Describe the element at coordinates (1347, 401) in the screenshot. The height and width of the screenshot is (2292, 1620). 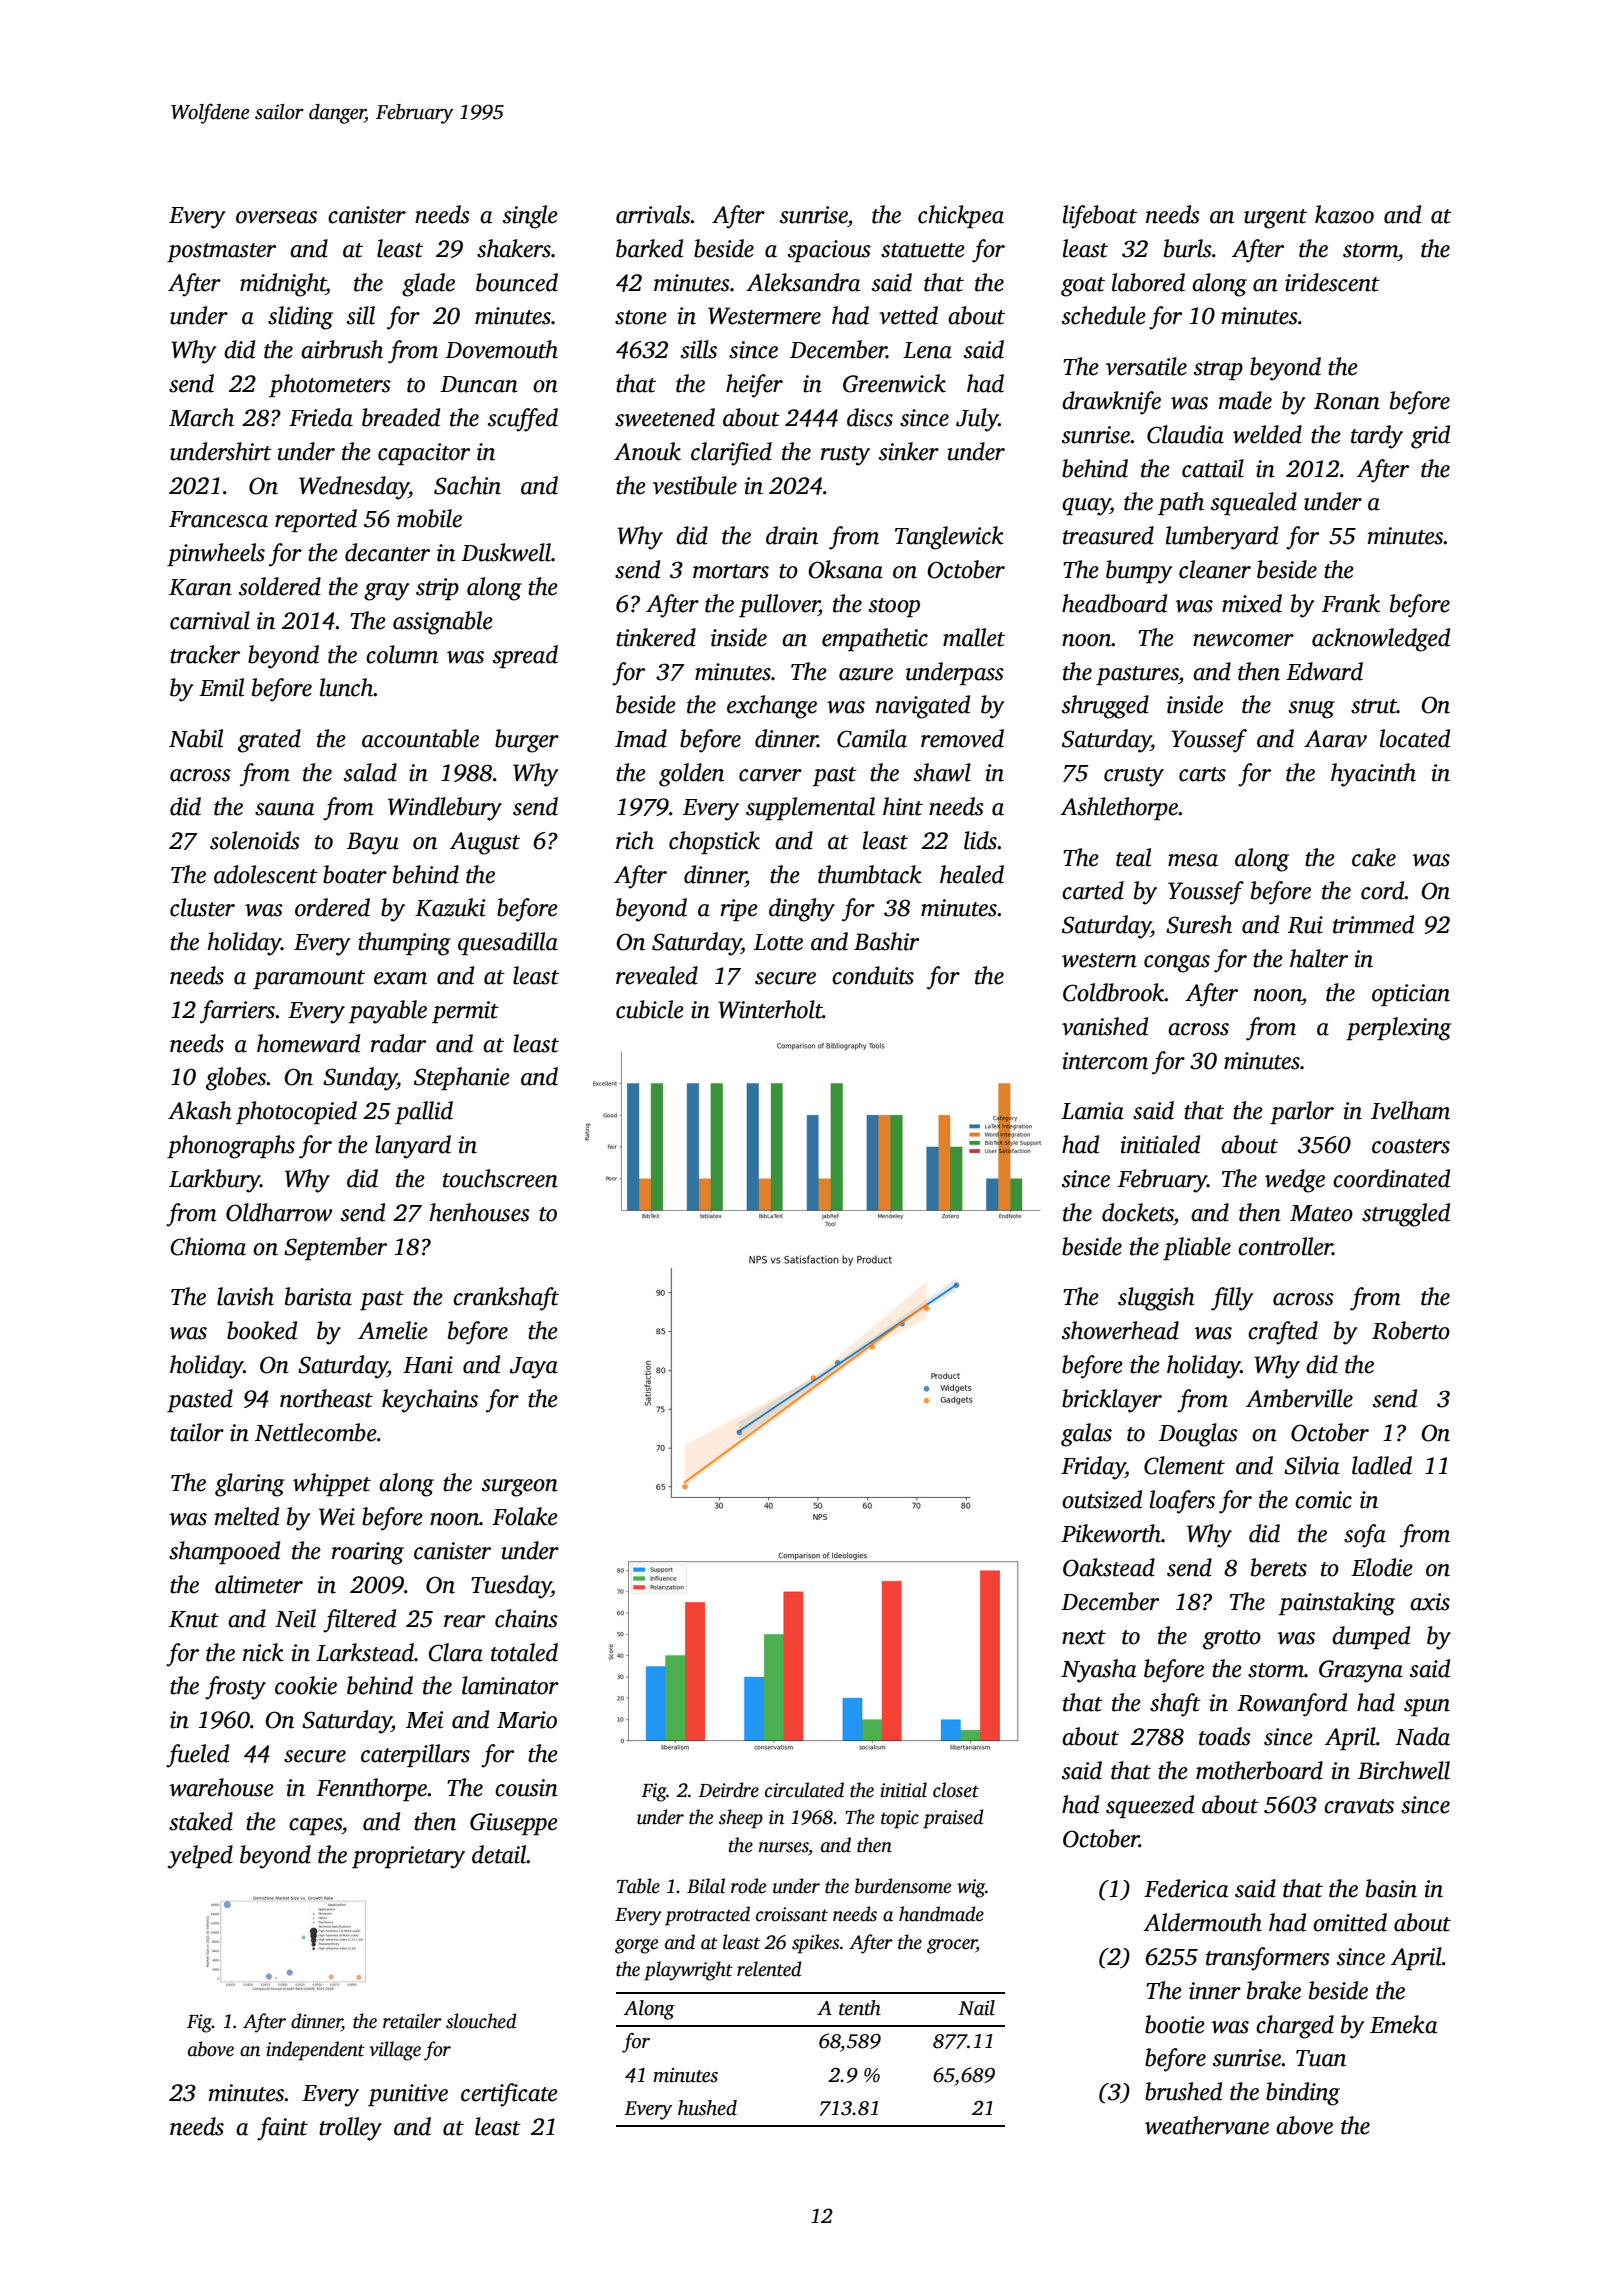
I see `Ronan` at that location.
